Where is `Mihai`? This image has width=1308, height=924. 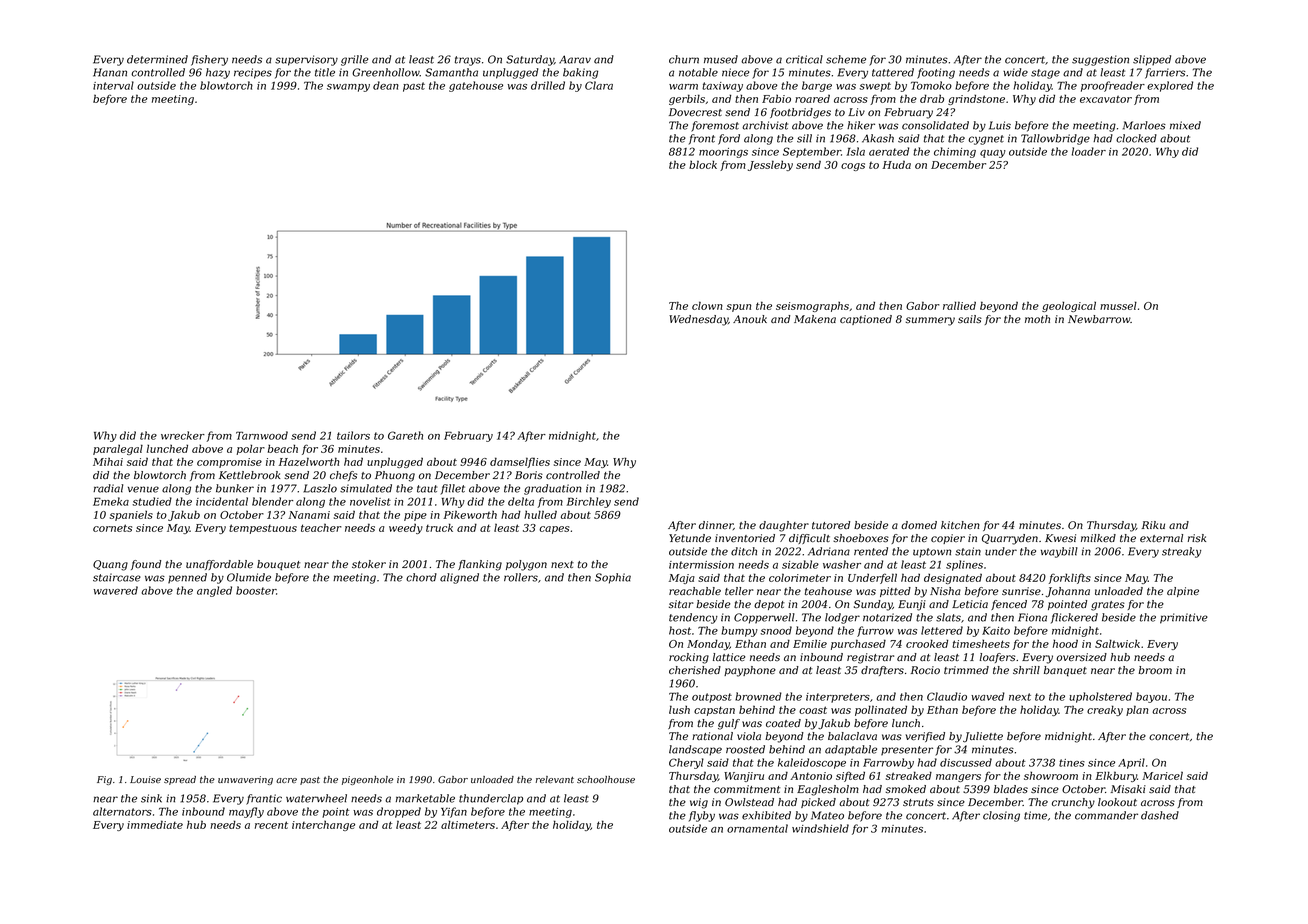
Mihai is located at coordinates (108, 461).
